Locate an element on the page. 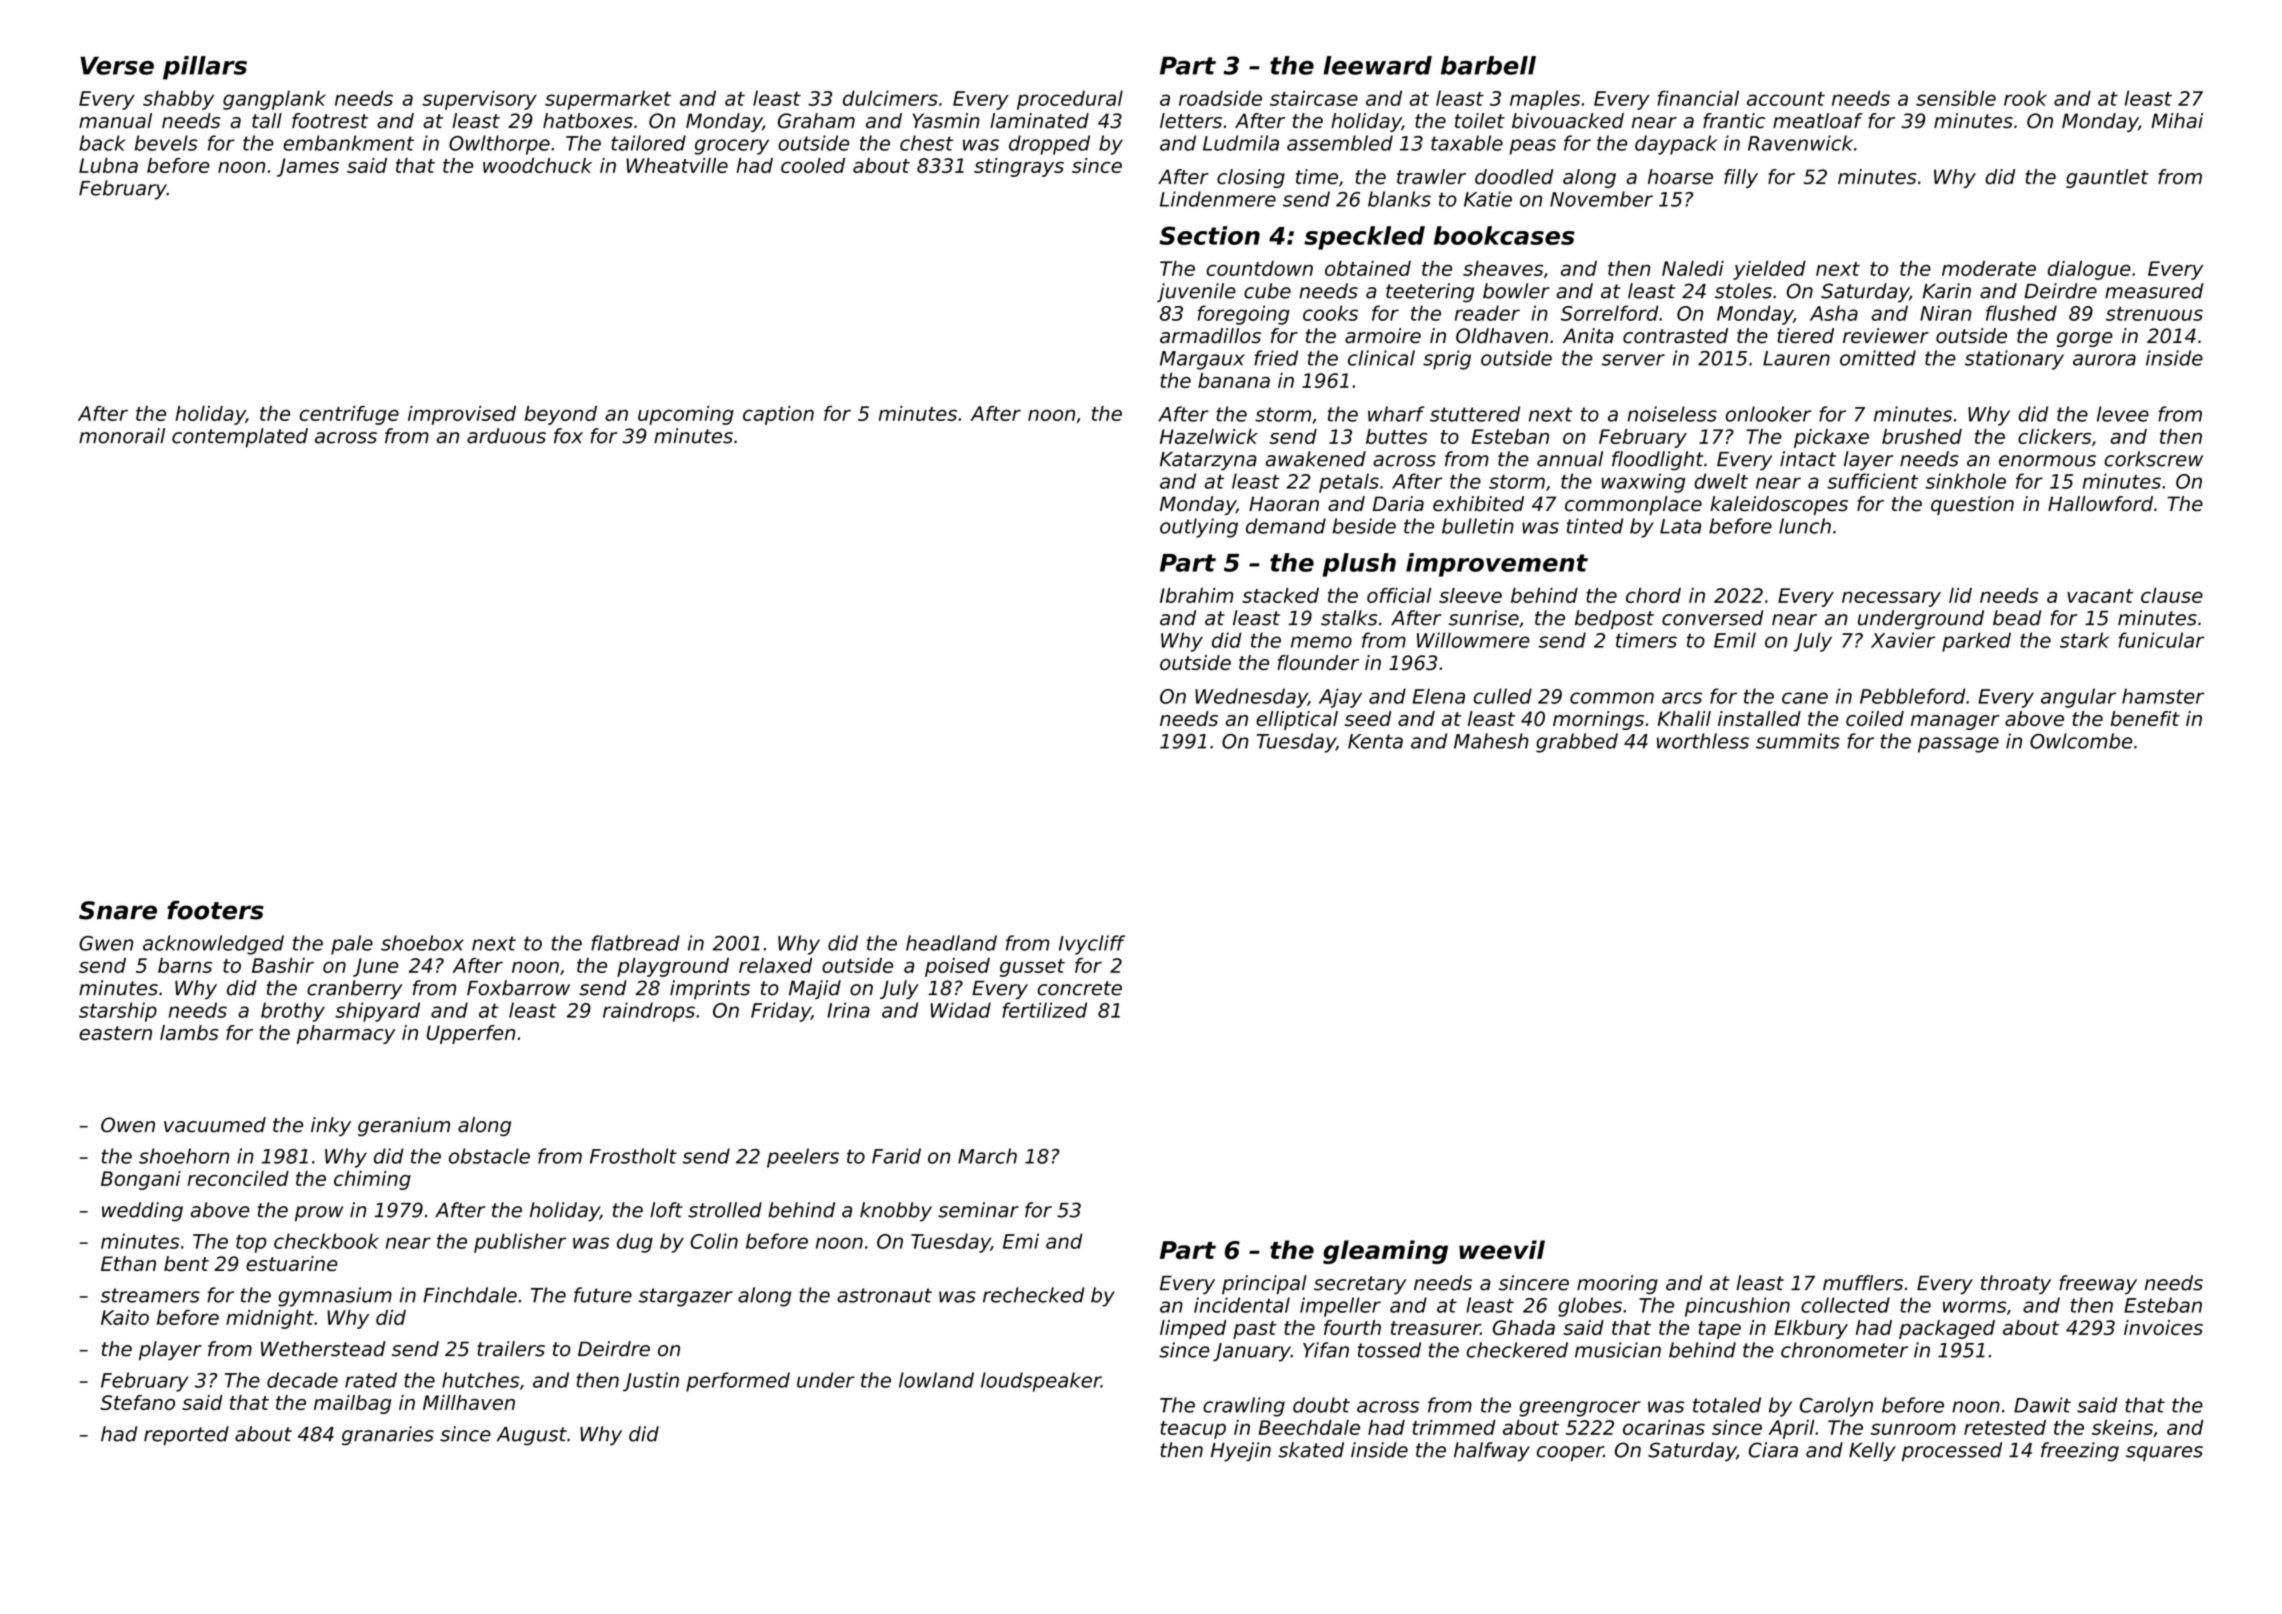 This document has width=2282, height=1614. mooring is located at coordinates (1617, 1284).
